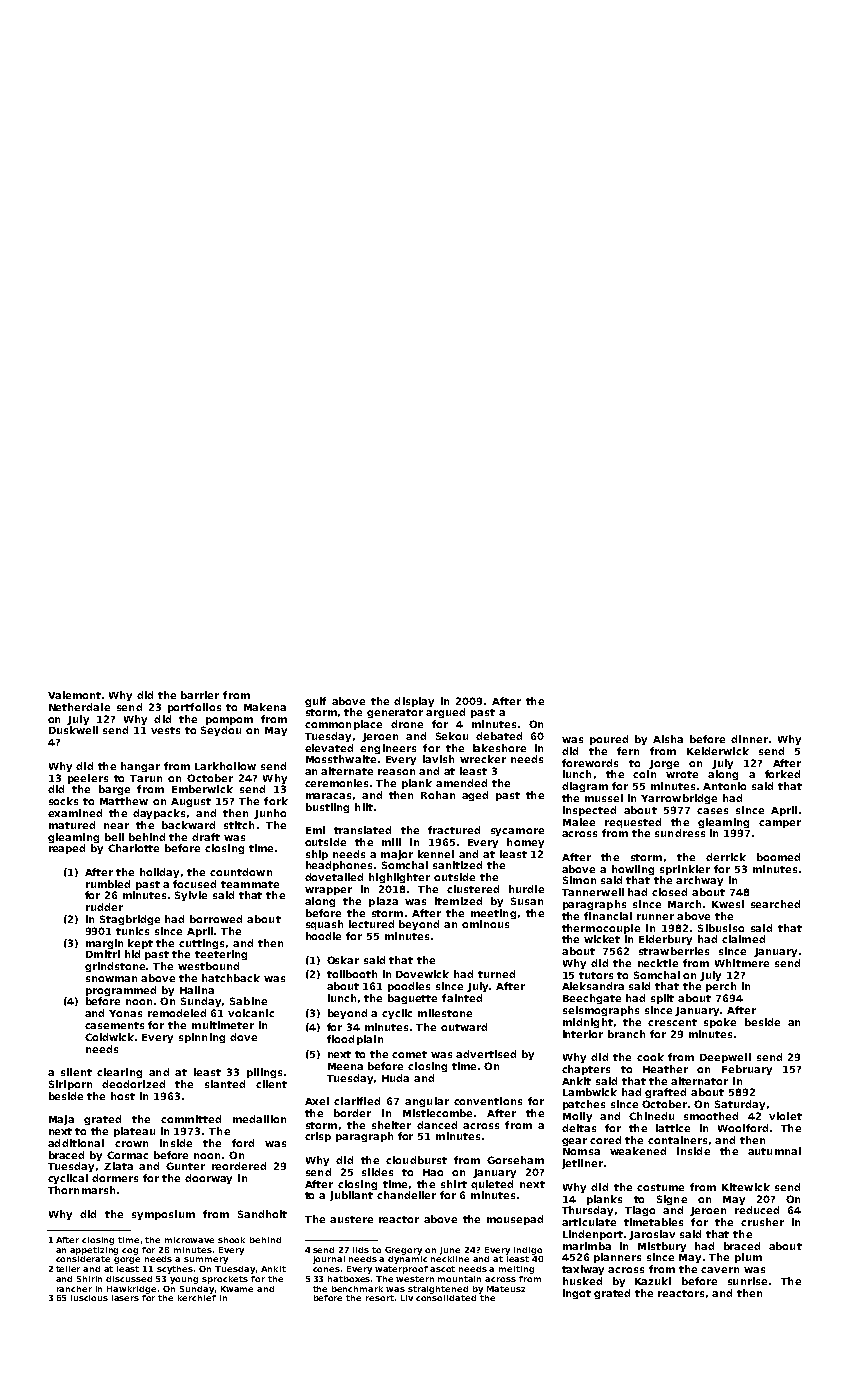 This image has width=849, height=1400. I want to click on Valemont, so click(74, 695).
